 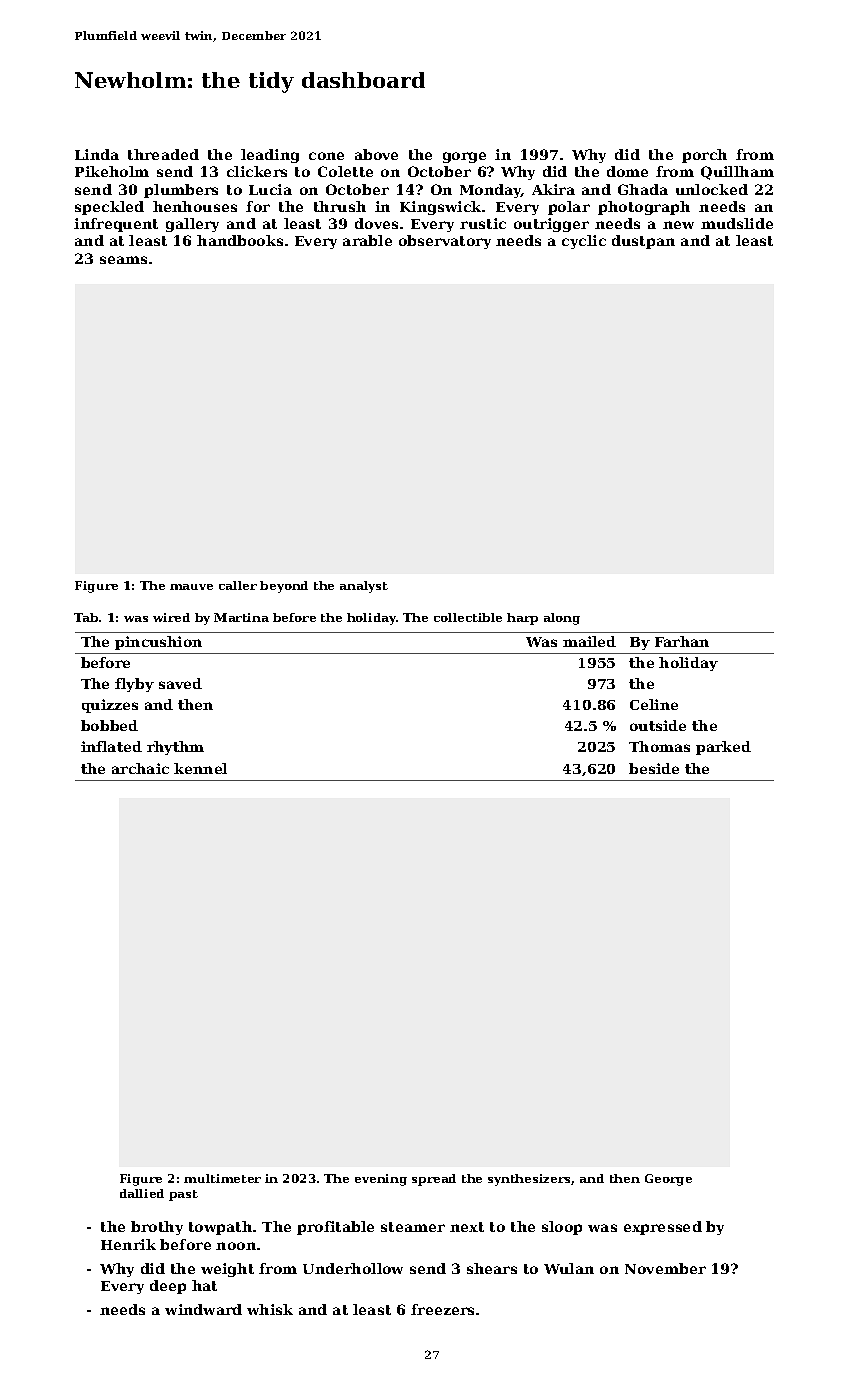 What do you see at coordinates (584, 242) in the page?
I see `cyclic` at bounding box center [584, 242].
